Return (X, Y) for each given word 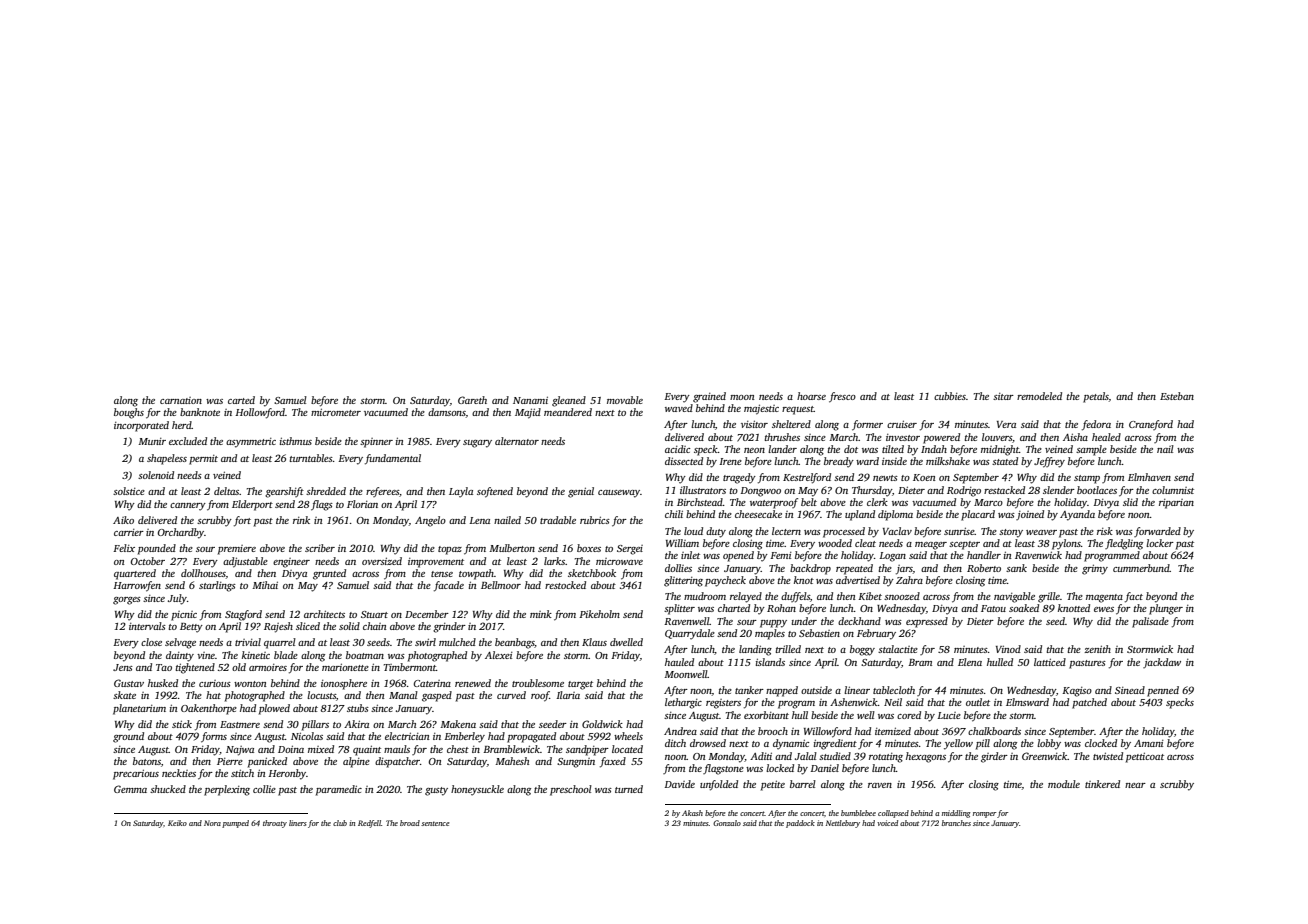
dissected (684, 461)
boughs (129, 413)
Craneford (1151, 425)
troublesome (538, 683)
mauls (397, 749)
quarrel (280, 643)
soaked (1024, 608)
